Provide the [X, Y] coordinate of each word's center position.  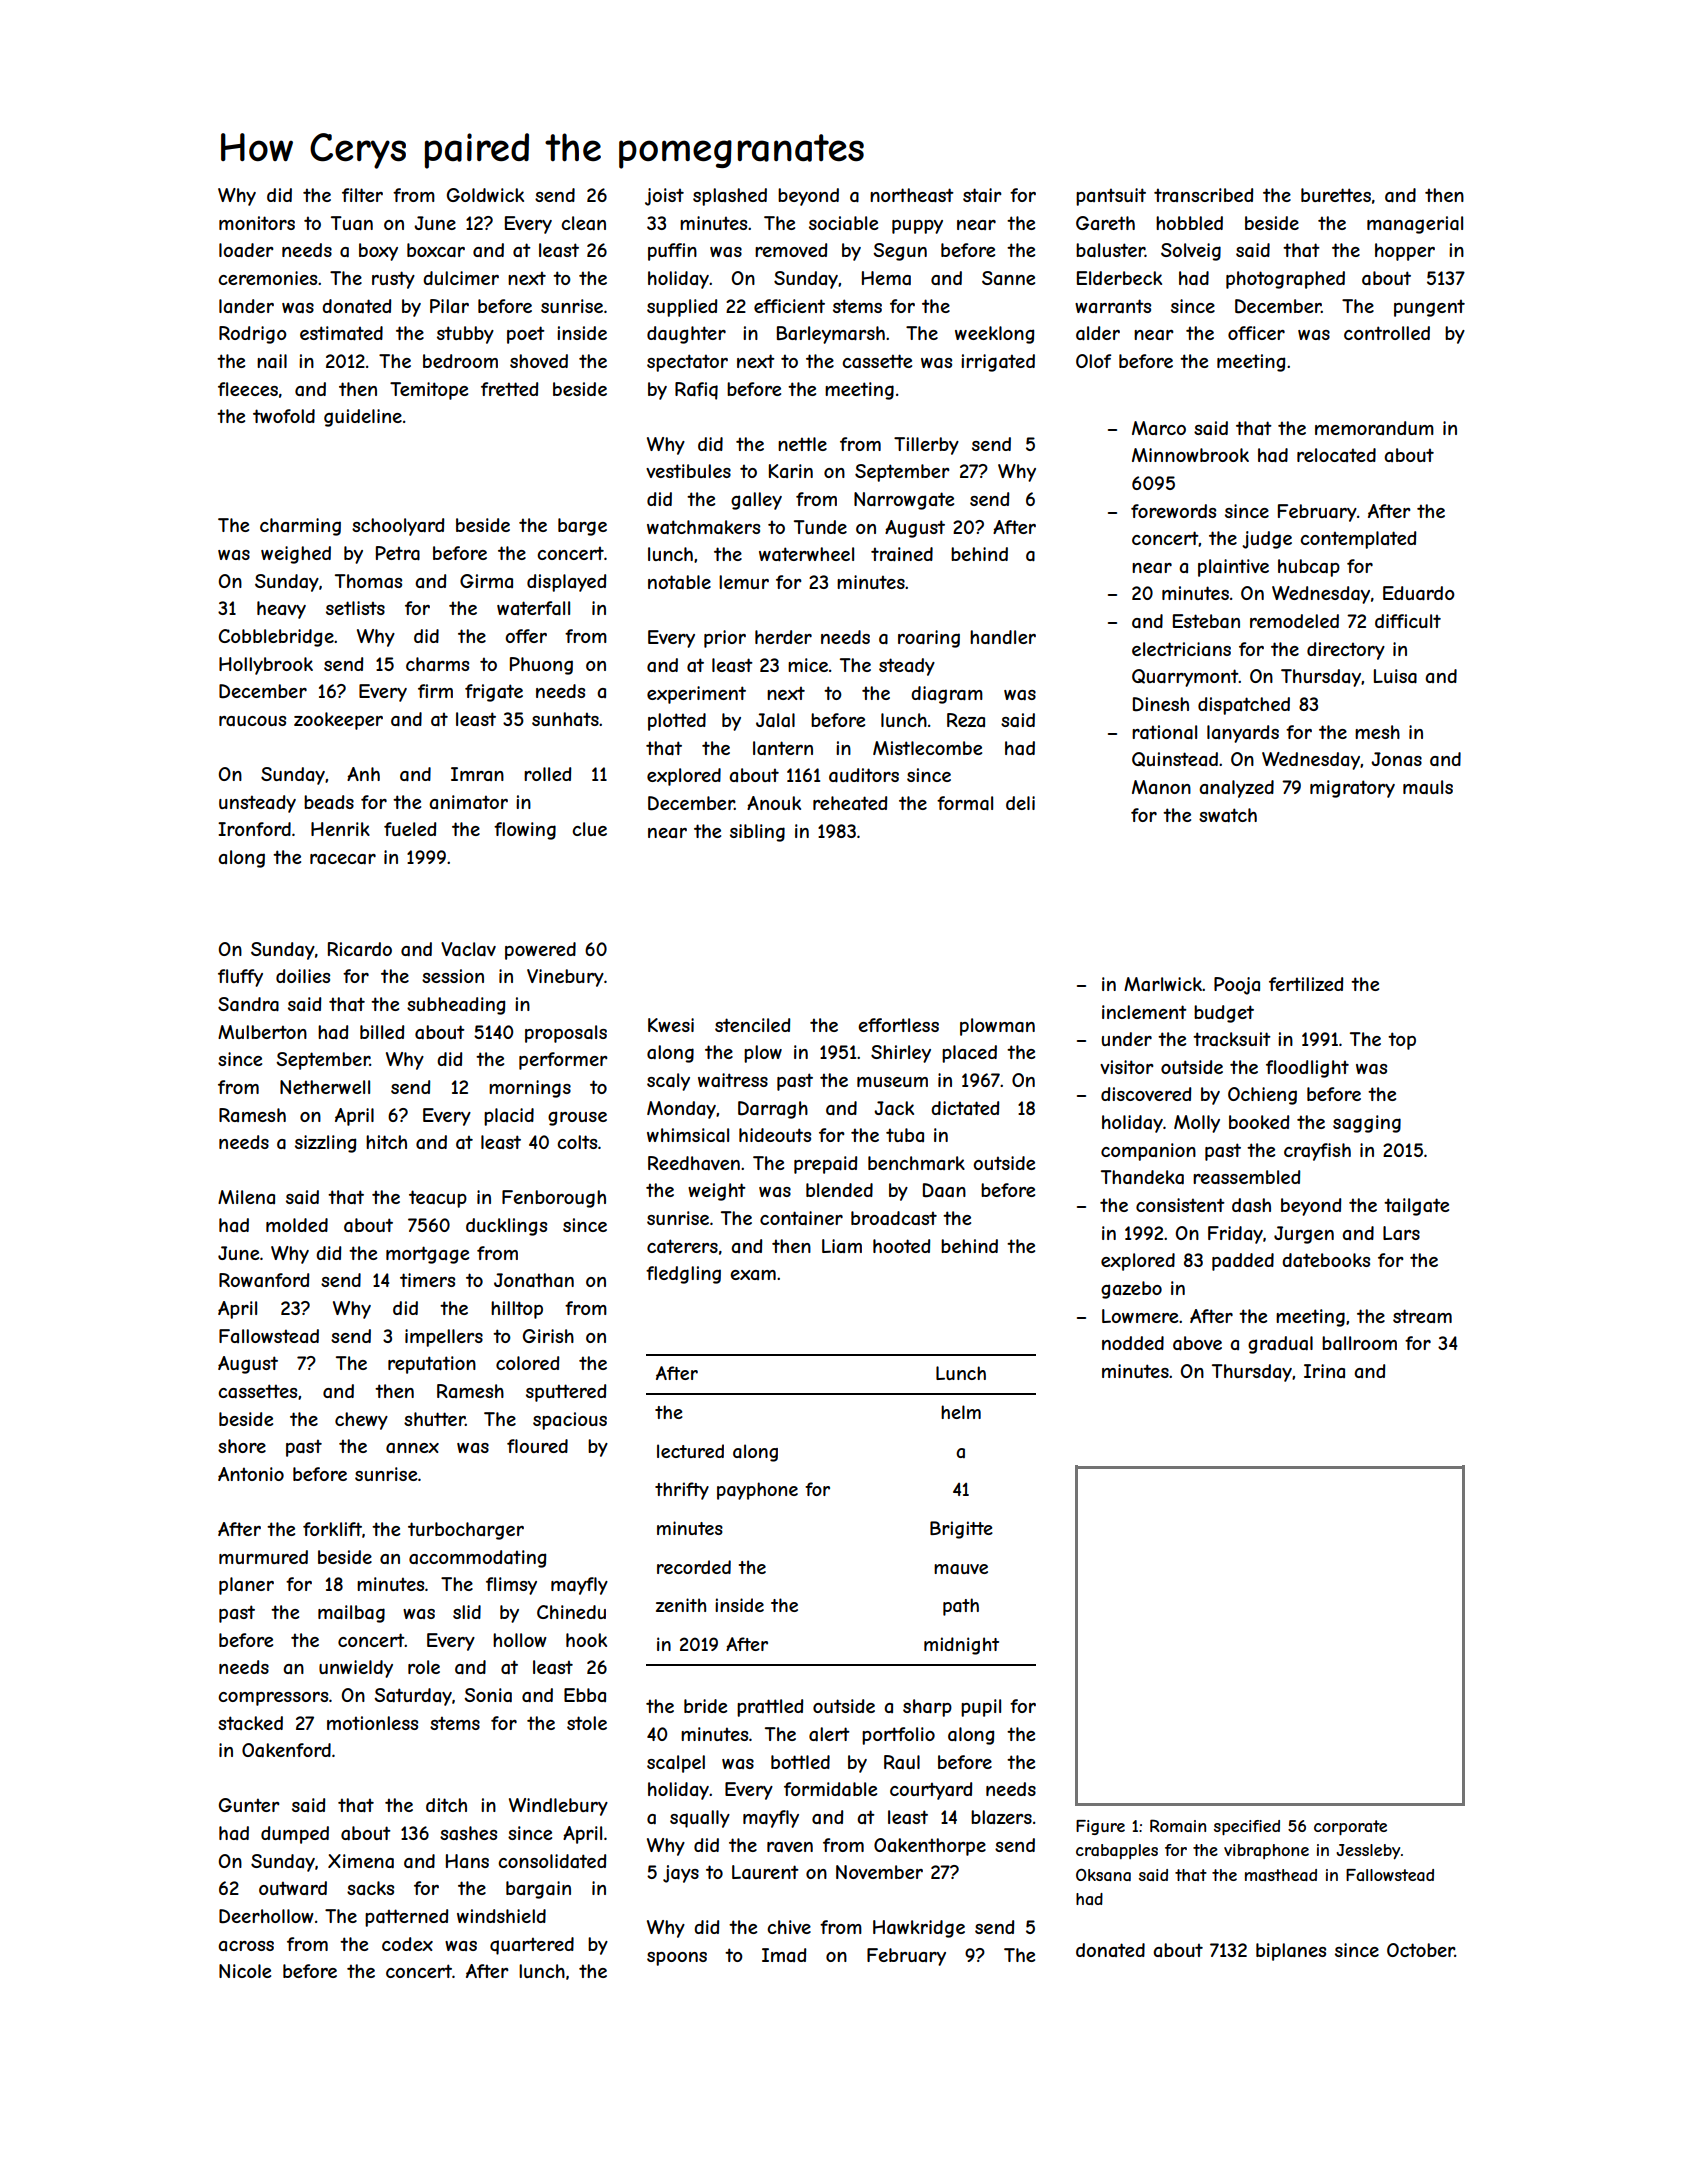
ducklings [506, 1227]
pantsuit [1111, 197]
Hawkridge [919, 1929]
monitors [257, 223]
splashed [730, 197]
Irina [1324, 1371]
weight [717, 1192]
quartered [532, 1946]
